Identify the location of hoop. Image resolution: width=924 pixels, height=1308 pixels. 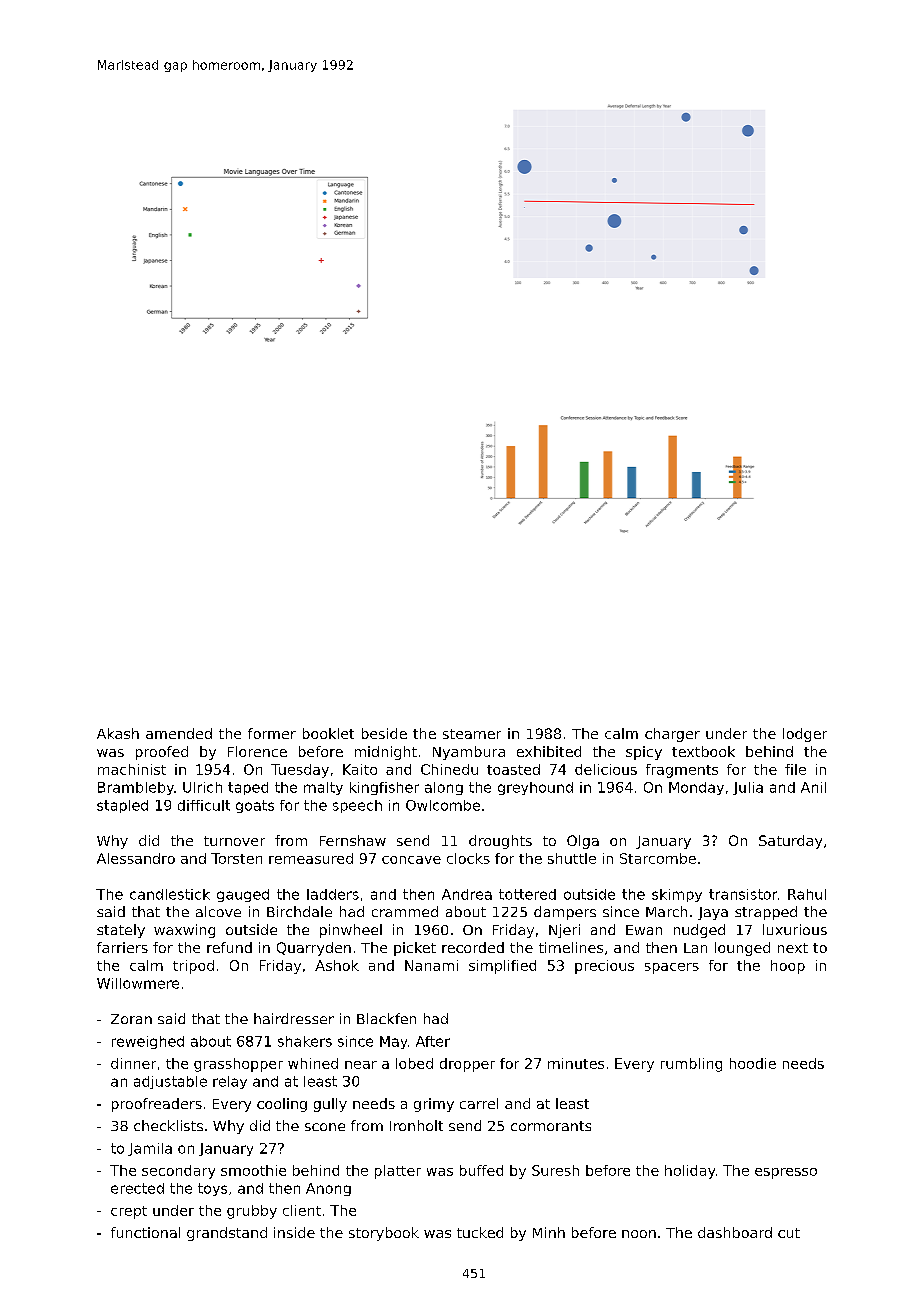
(788, 967).
